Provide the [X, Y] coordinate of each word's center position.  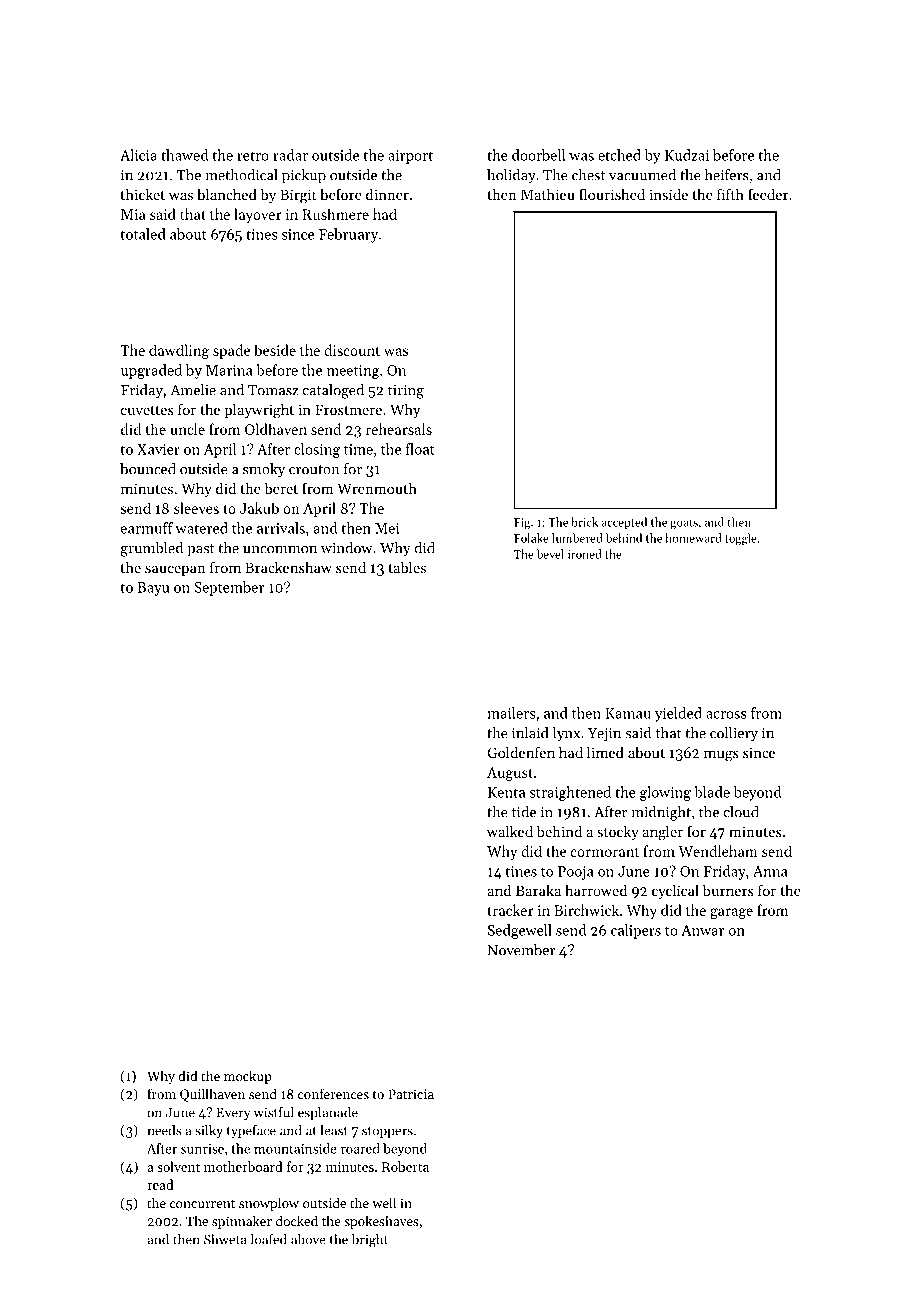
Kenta [506, 792]
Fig [522, 524]
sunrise [202, 1149]
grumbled [151, 549]
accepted [624, 523]
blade [712, 792]
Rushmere [335, 214]
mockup [248, 1077]
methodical [241, 175]
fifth [730, 194]
